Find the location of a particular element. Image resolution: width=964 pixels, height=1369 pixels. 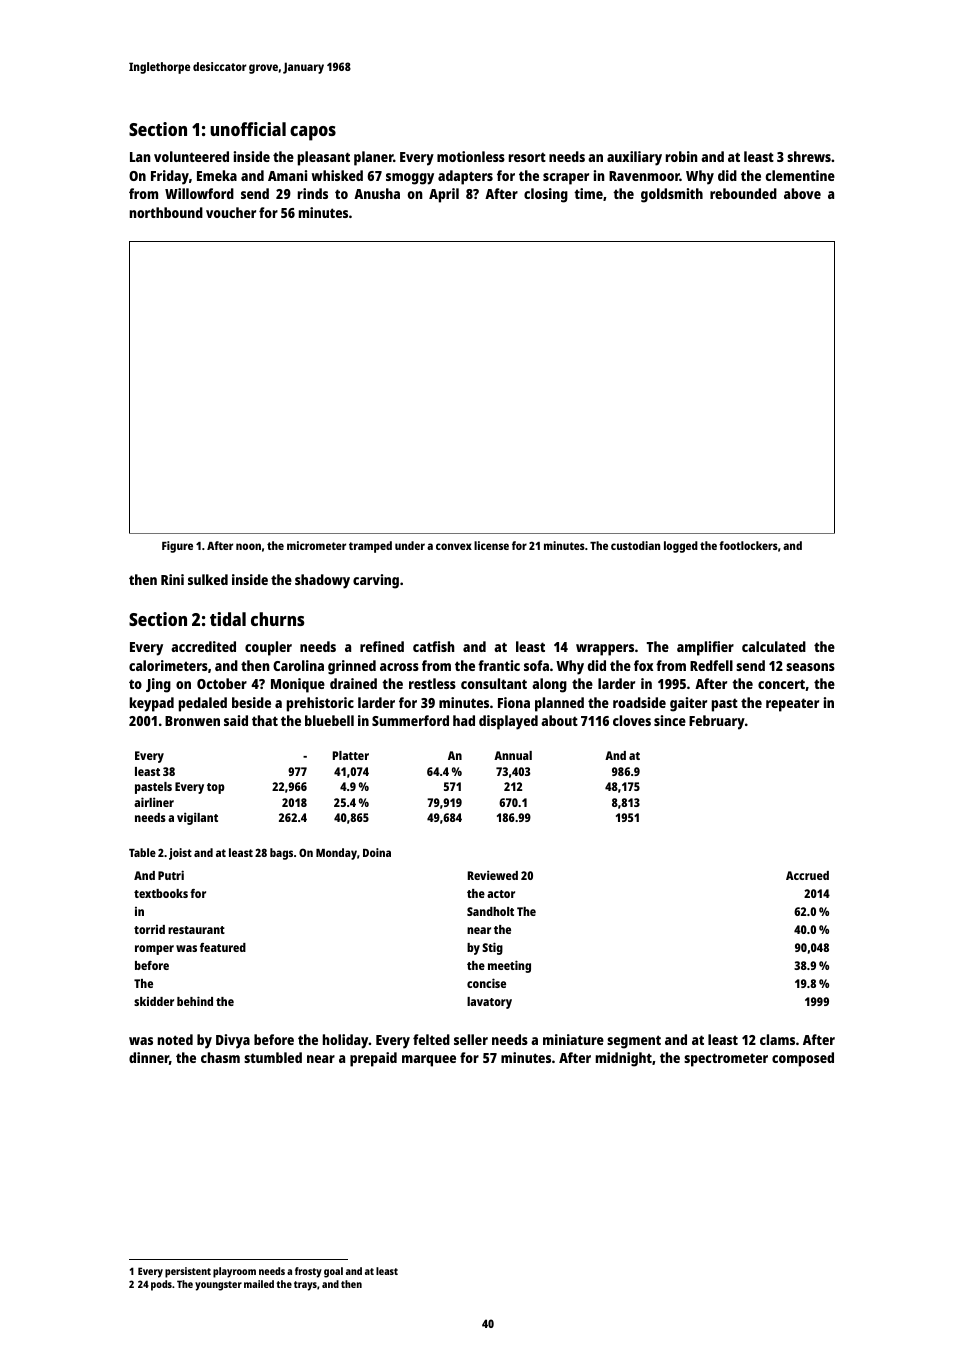

under is located at coordinates (410, 545).
